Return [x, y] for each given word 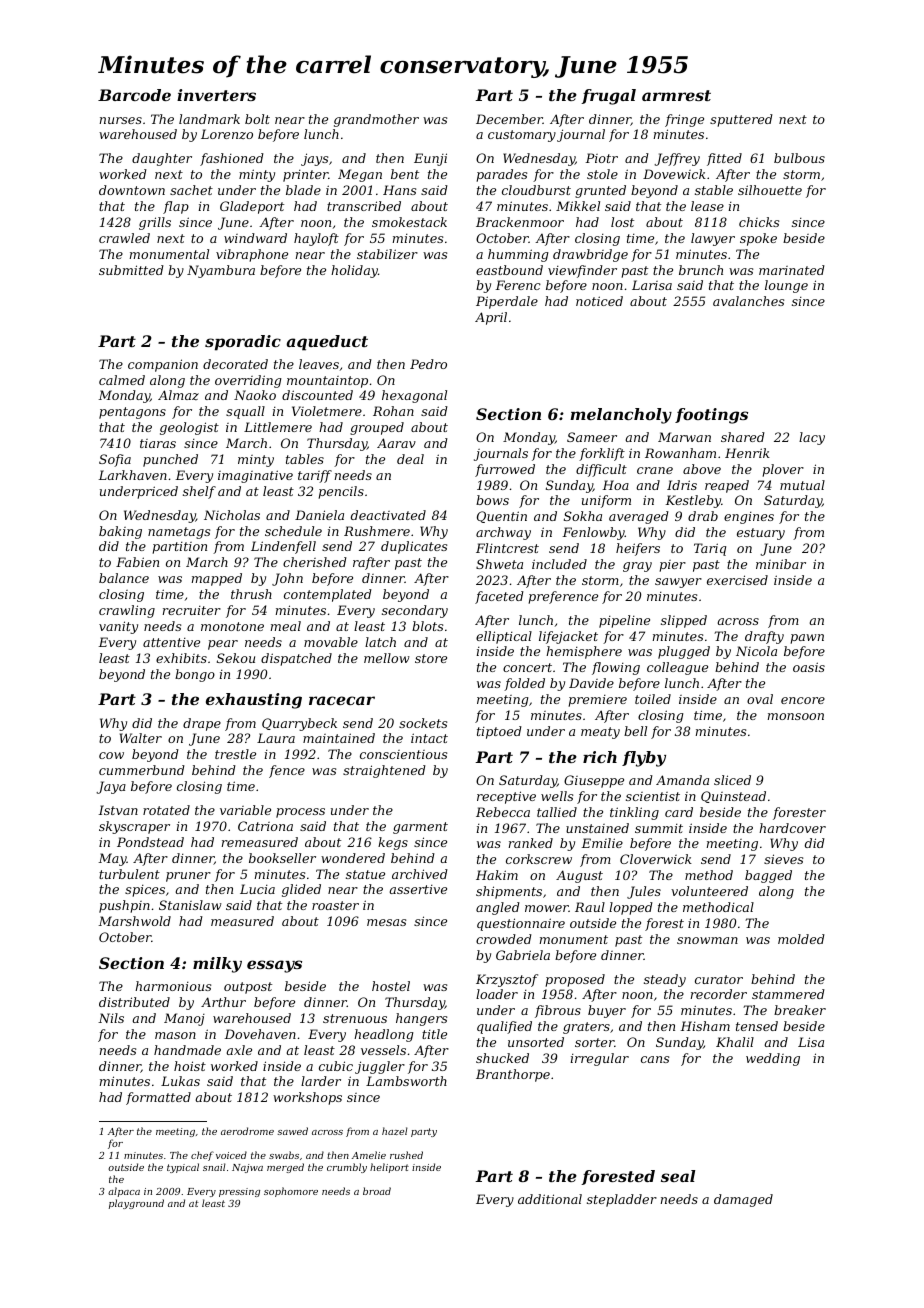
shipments [509, 892]
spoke [758, 239]
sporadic [243, 343]
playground [136, 1204]
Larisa [652, 285]
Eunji [430, 159]
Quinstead [733, 797]
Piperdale [507, 302]
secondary [415, 611]
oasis [809, 667]
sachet [191, 190]
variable [245, 810]
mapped [217, 579]
